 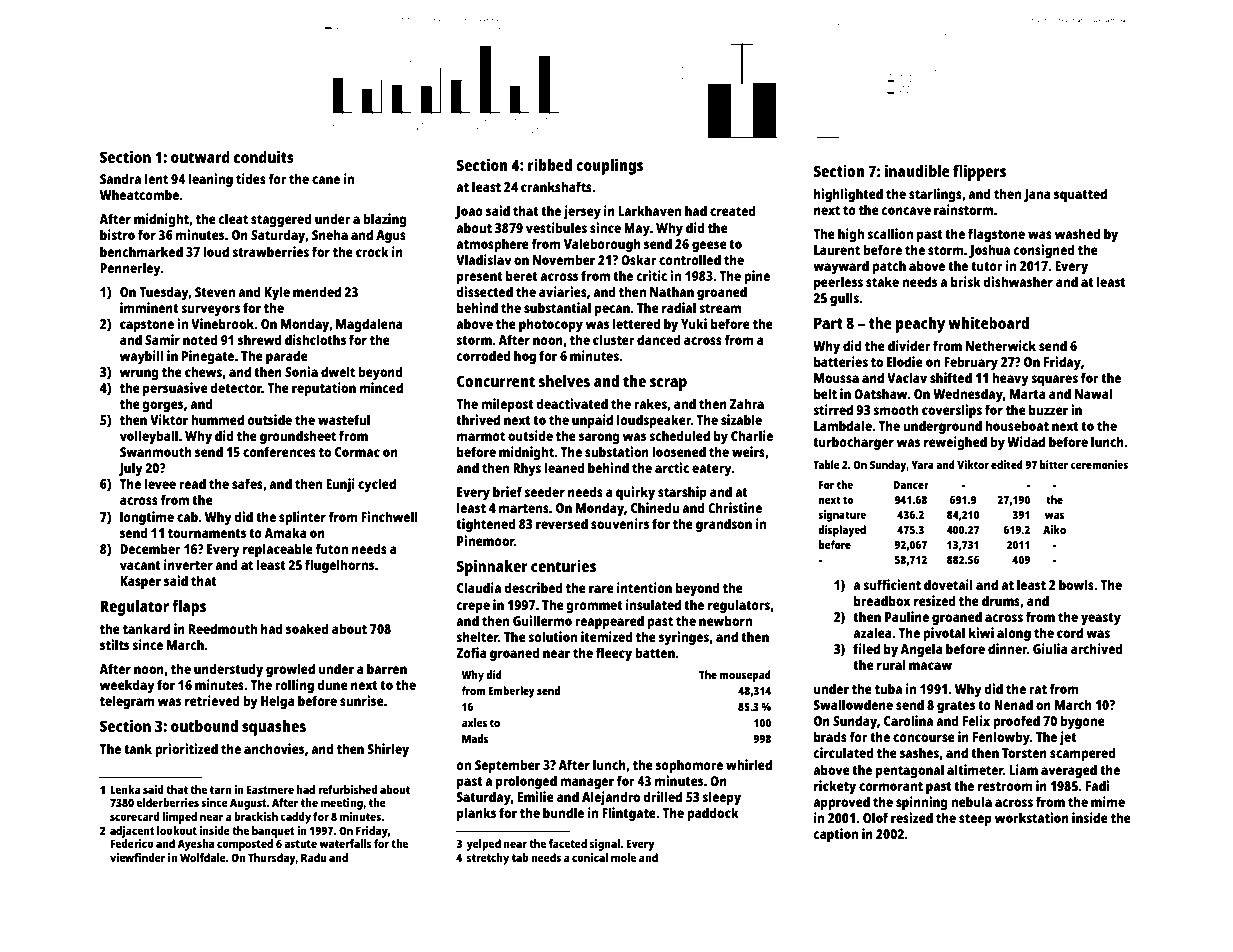 I want to click on inaudible, so click(x=917, y=170).
